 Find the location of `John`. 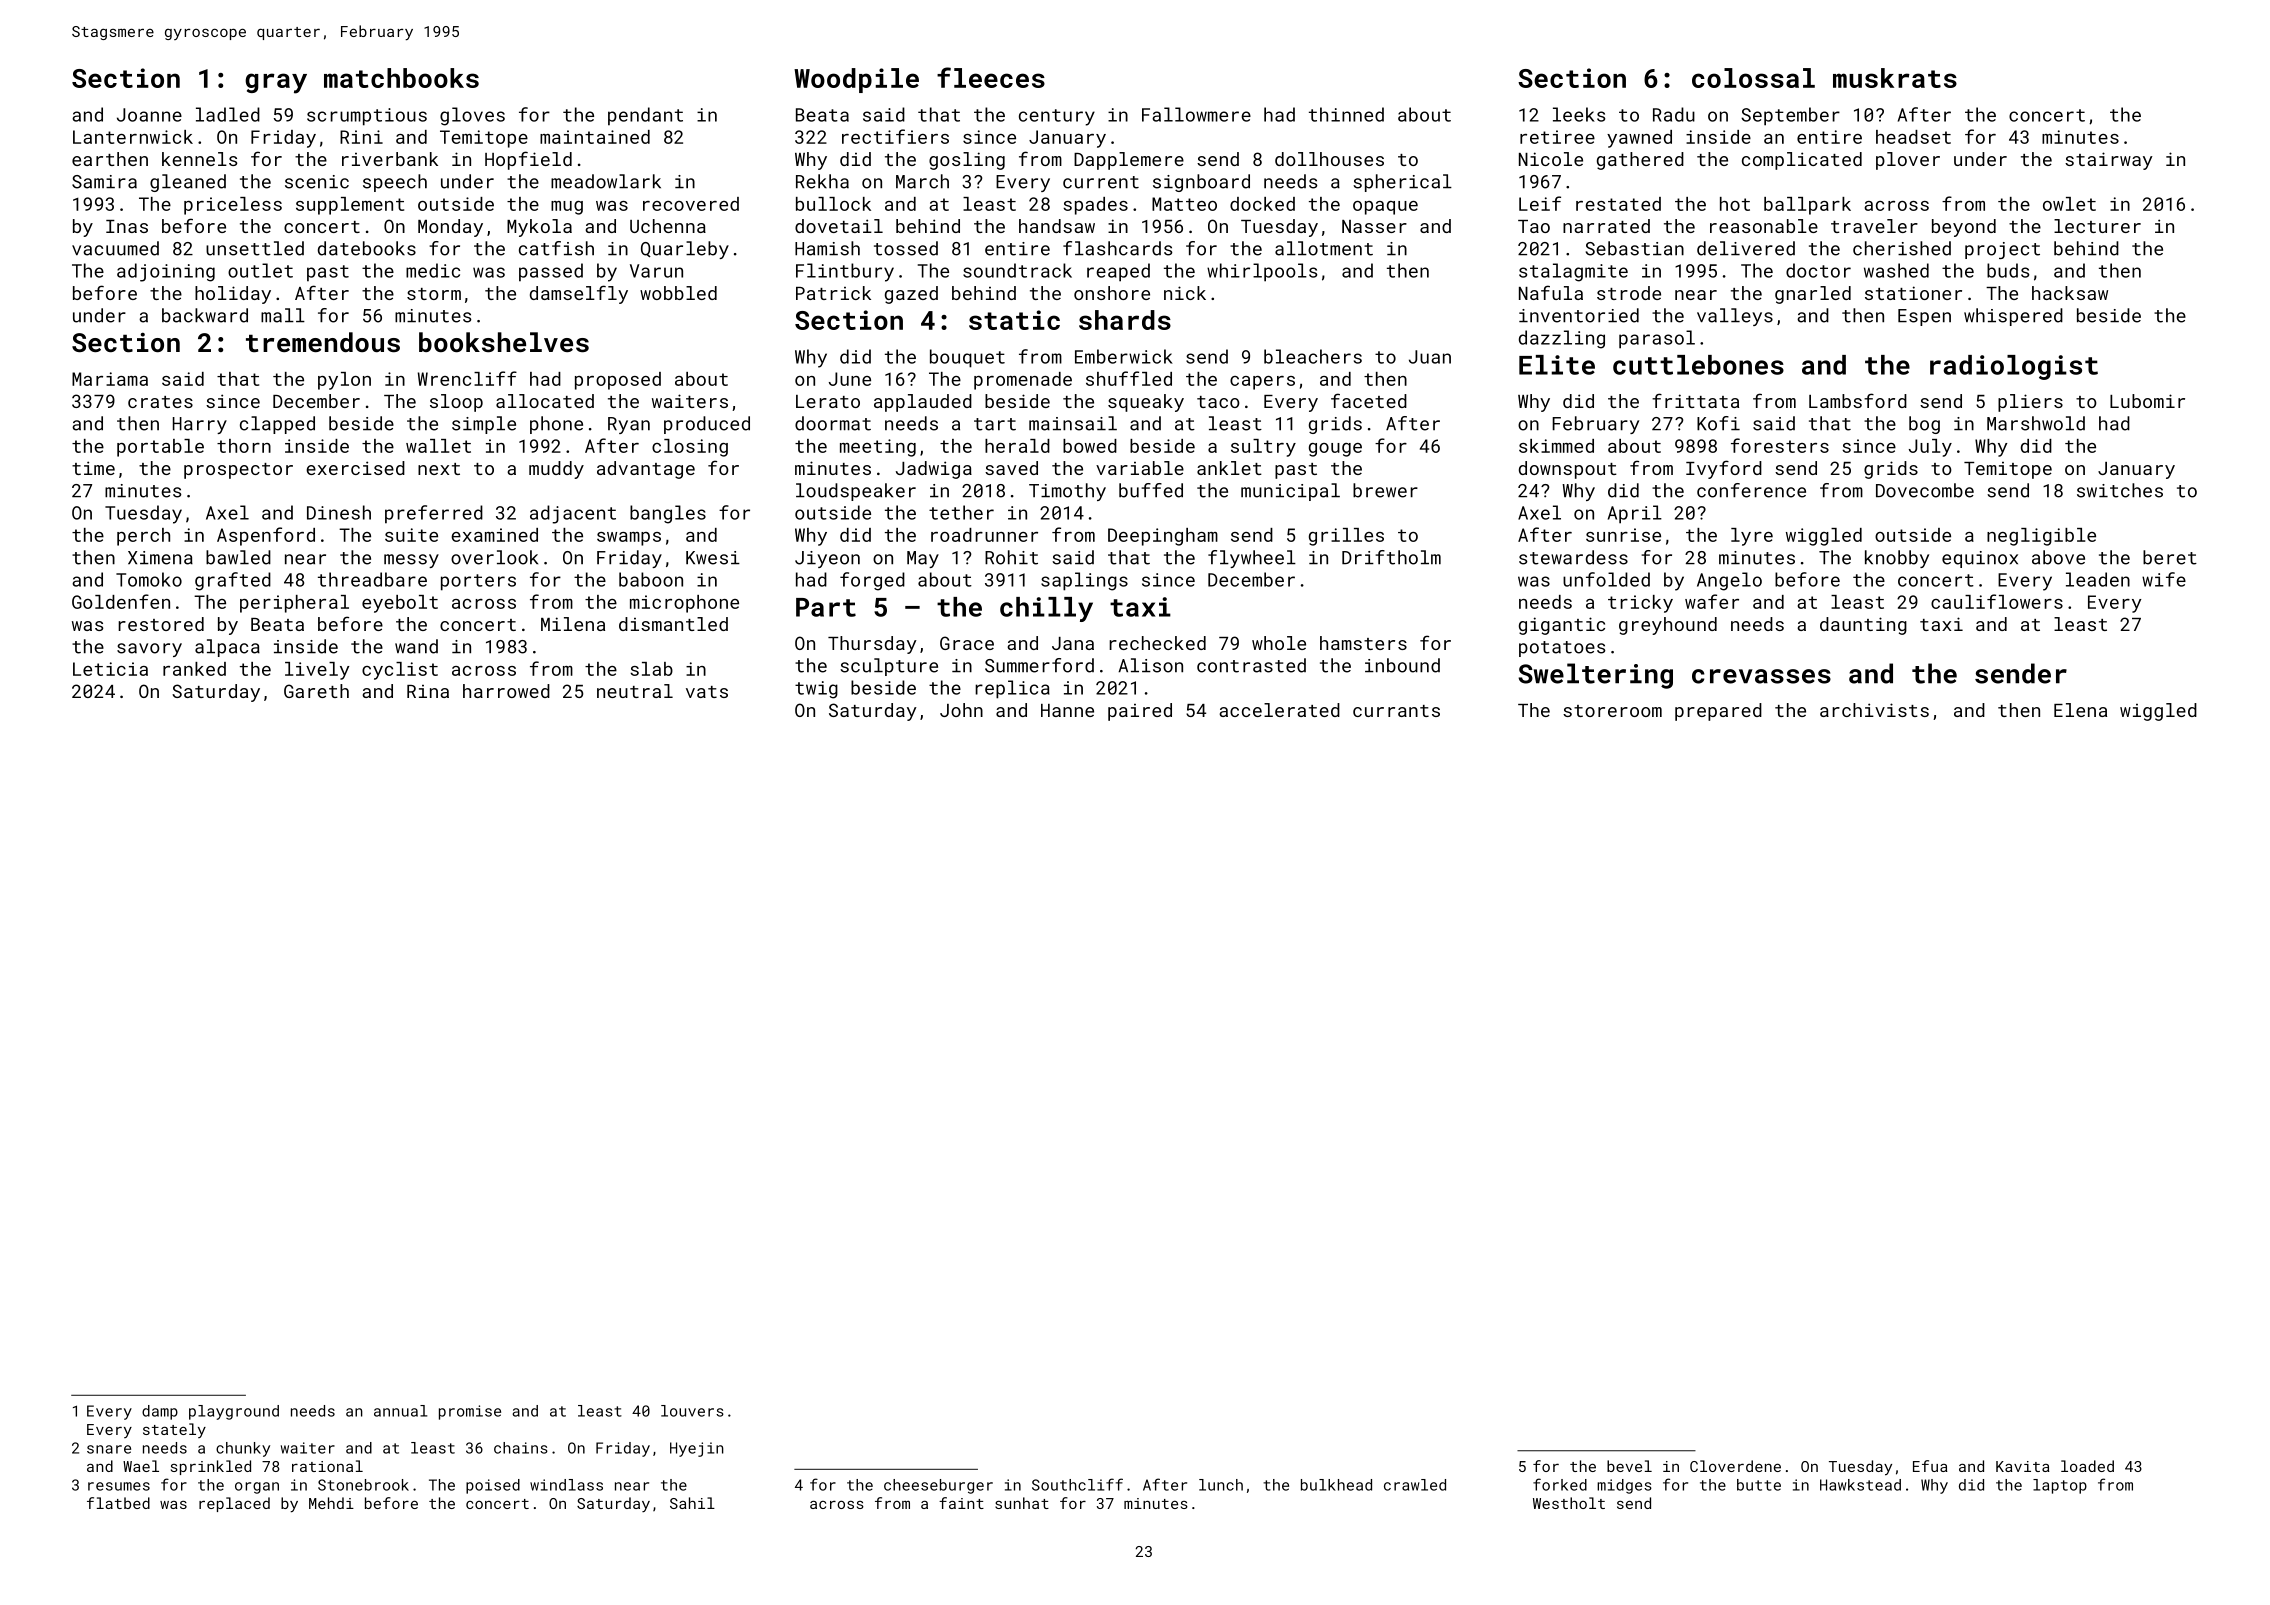

John is located at coordinates (961, 710).
